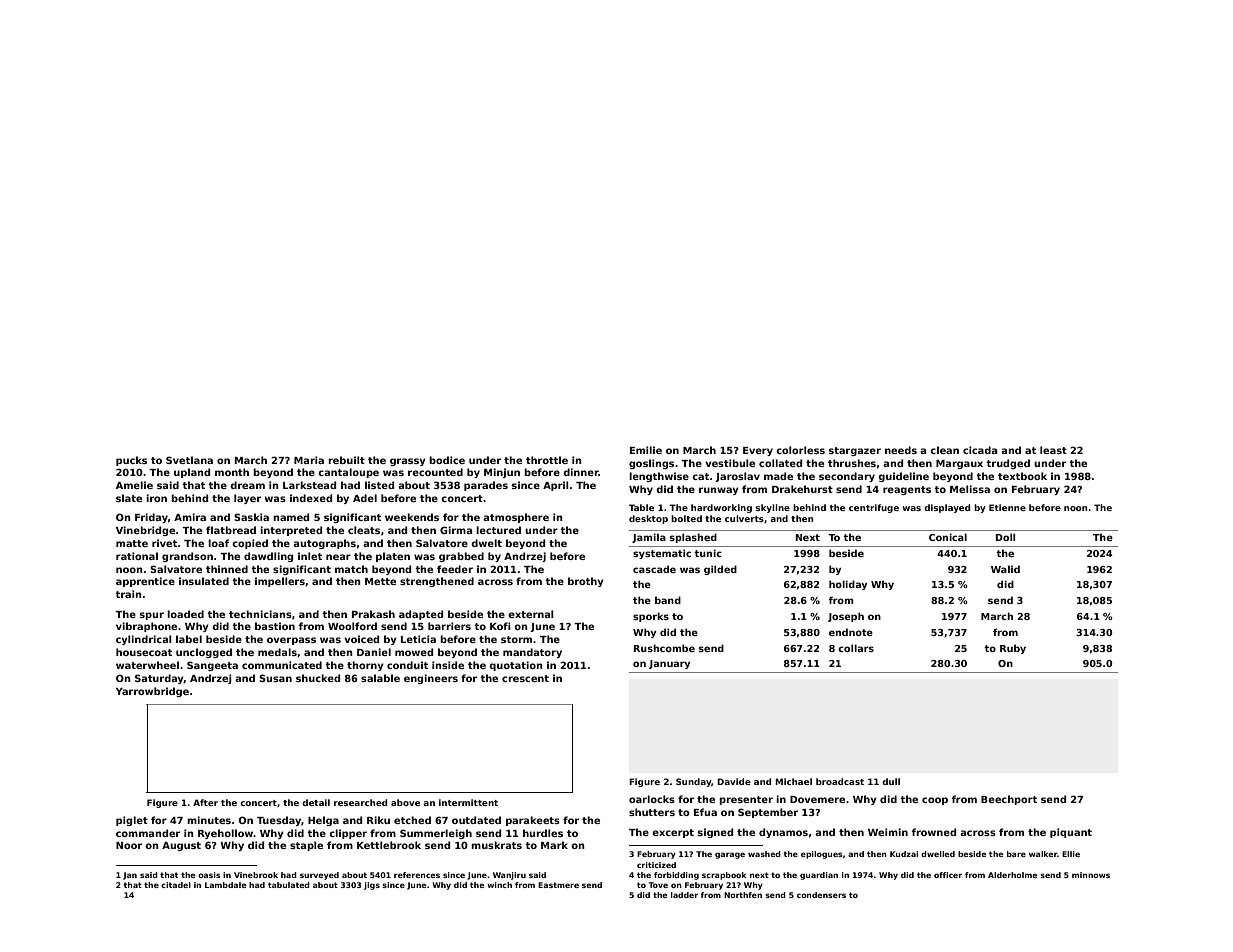  I want to click on After, so click(205, 802).
